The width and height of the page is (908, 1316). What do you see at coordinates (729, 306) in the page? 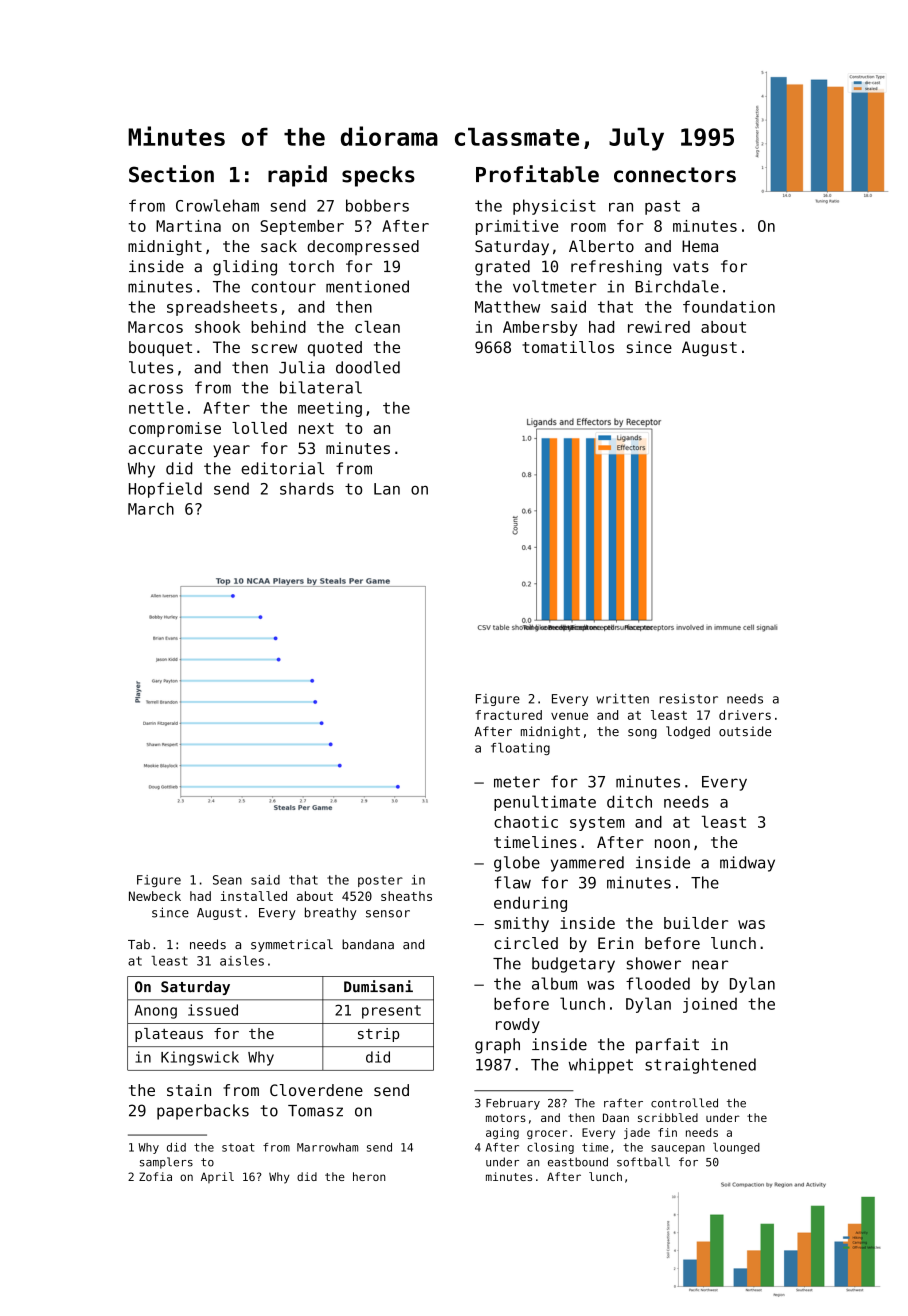
I see `foundation` at bounding box center [729, 306].
